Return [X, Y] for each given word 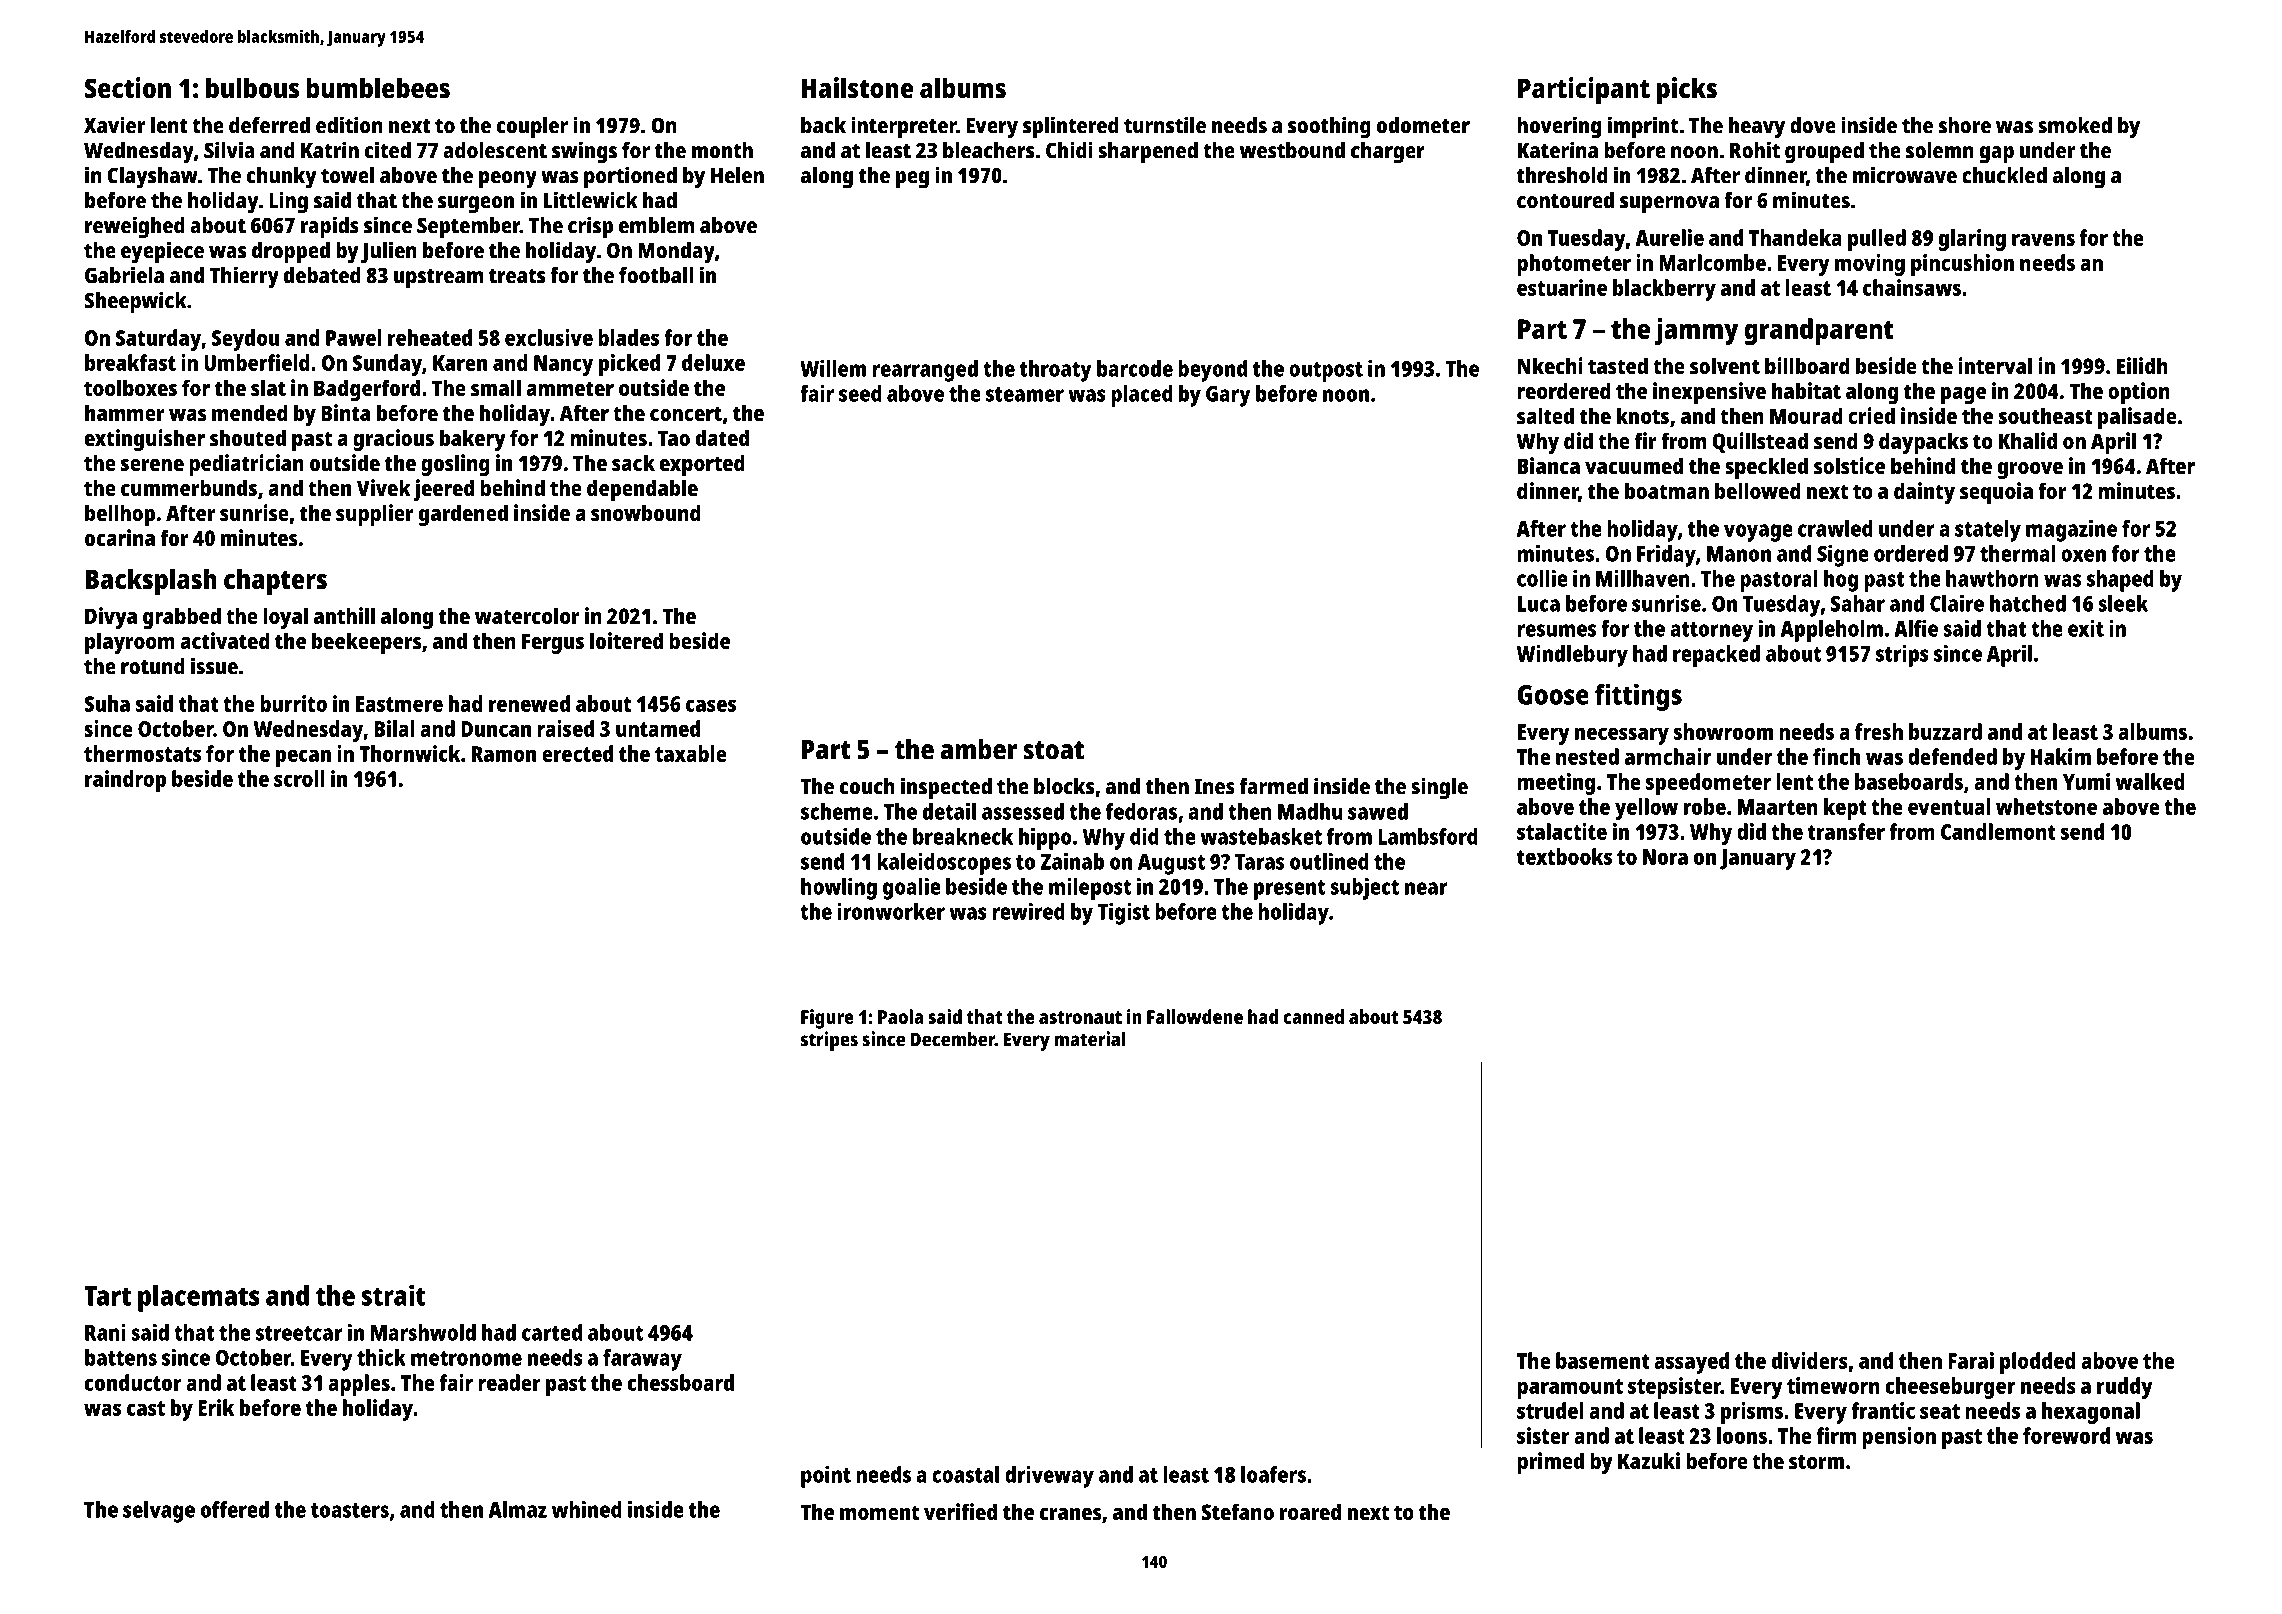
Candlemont [1998, 831]
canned [1313, 1016]
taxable [691, 753]
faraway [642, 1360]
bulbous [252, 88]
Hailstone [857, 87]
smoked [2075, 125]
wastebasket [1261, 836]
